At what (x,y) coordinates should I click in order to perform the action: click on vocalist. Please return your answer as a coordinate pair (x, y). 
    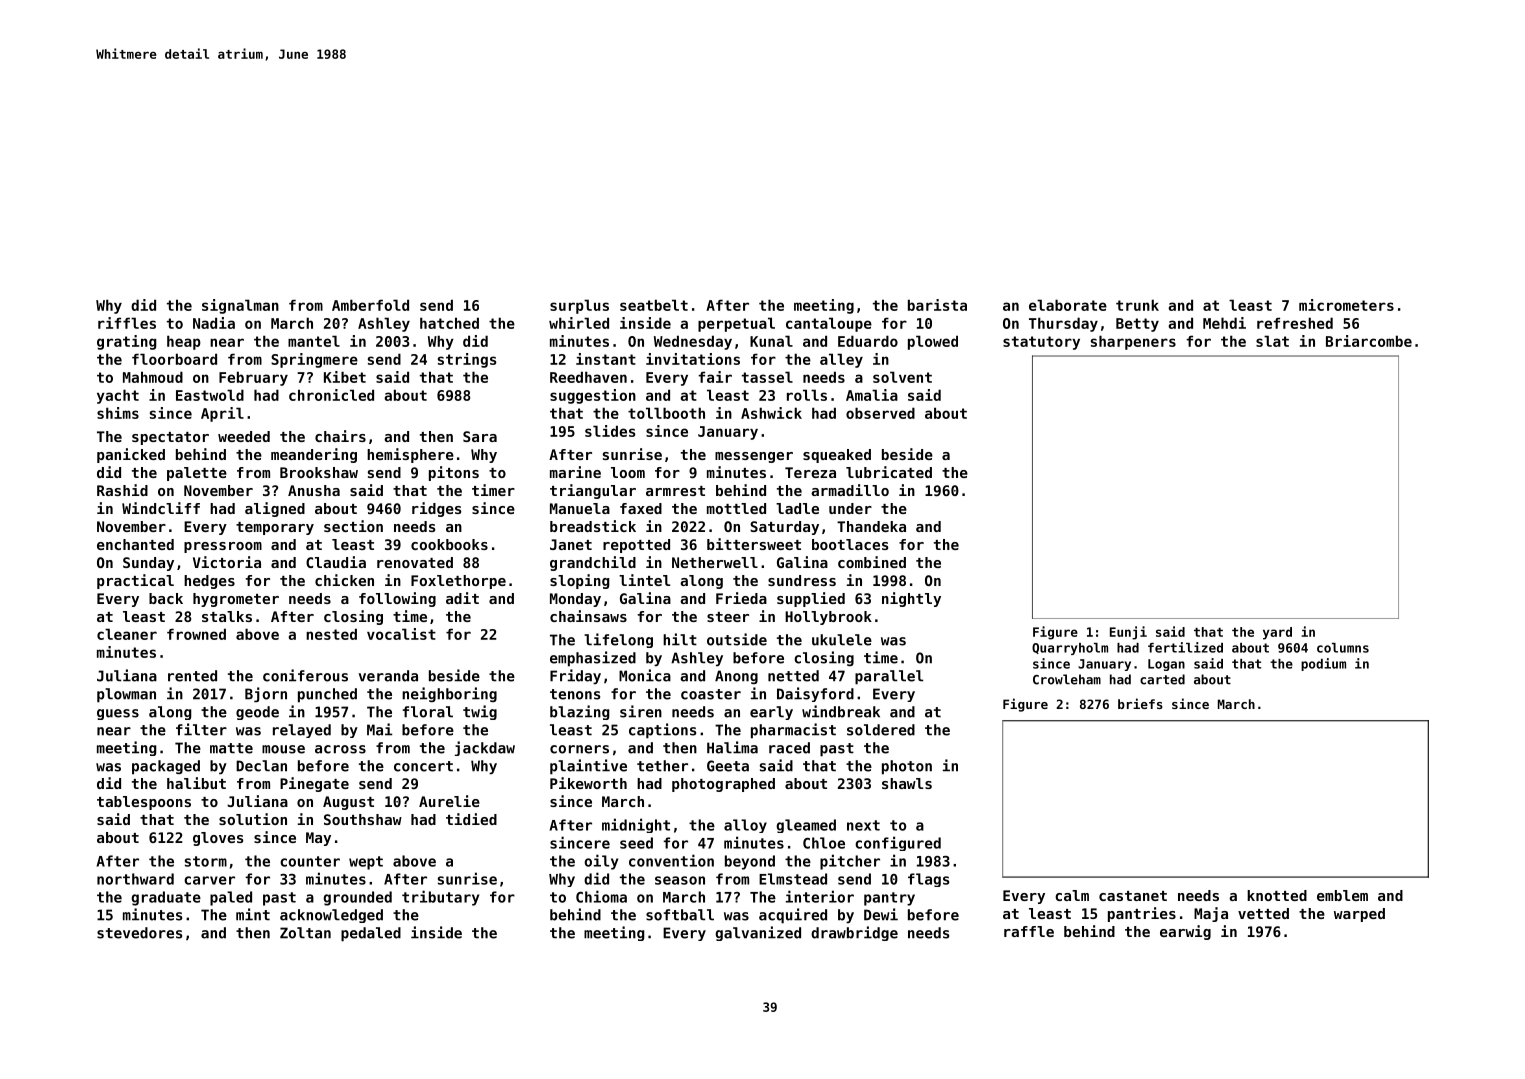
    Looking at the image, I should click on (401, 634).
